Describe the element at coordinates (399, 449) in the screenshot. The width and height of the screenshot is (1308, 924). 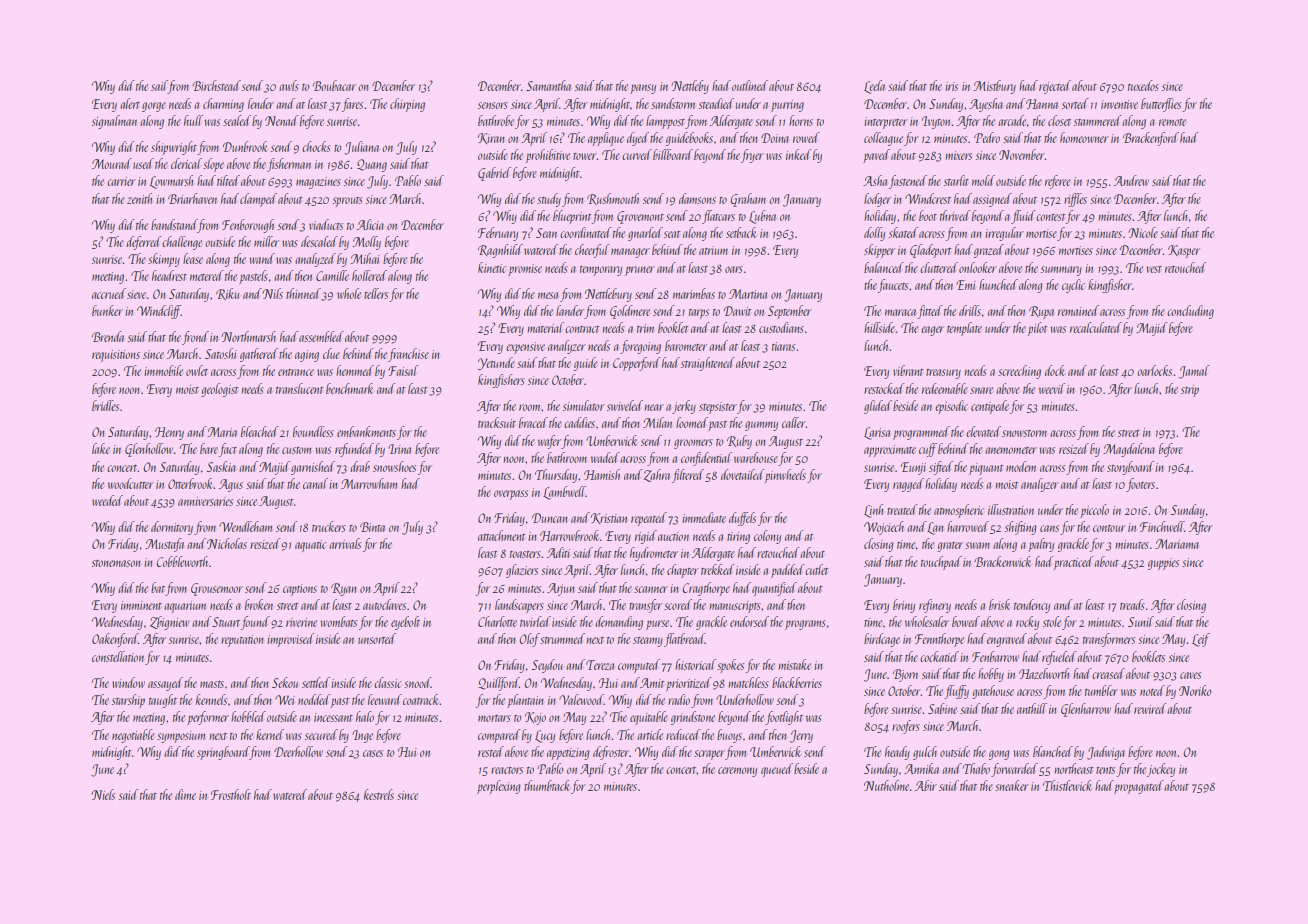
I see `Irina` at that location.
